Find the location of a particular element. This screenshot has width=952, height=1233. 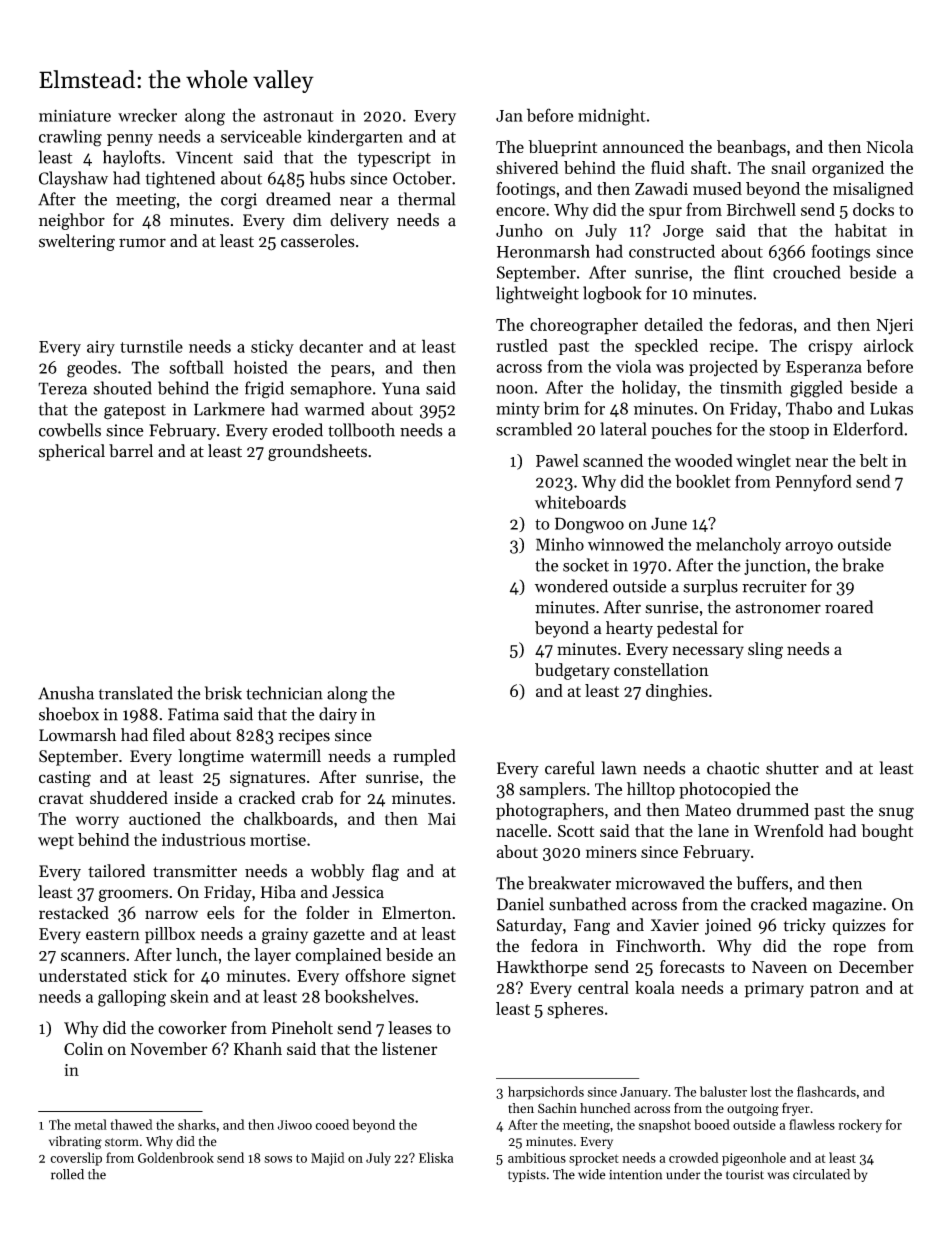

wide is located at coordinates (592, 1174).
